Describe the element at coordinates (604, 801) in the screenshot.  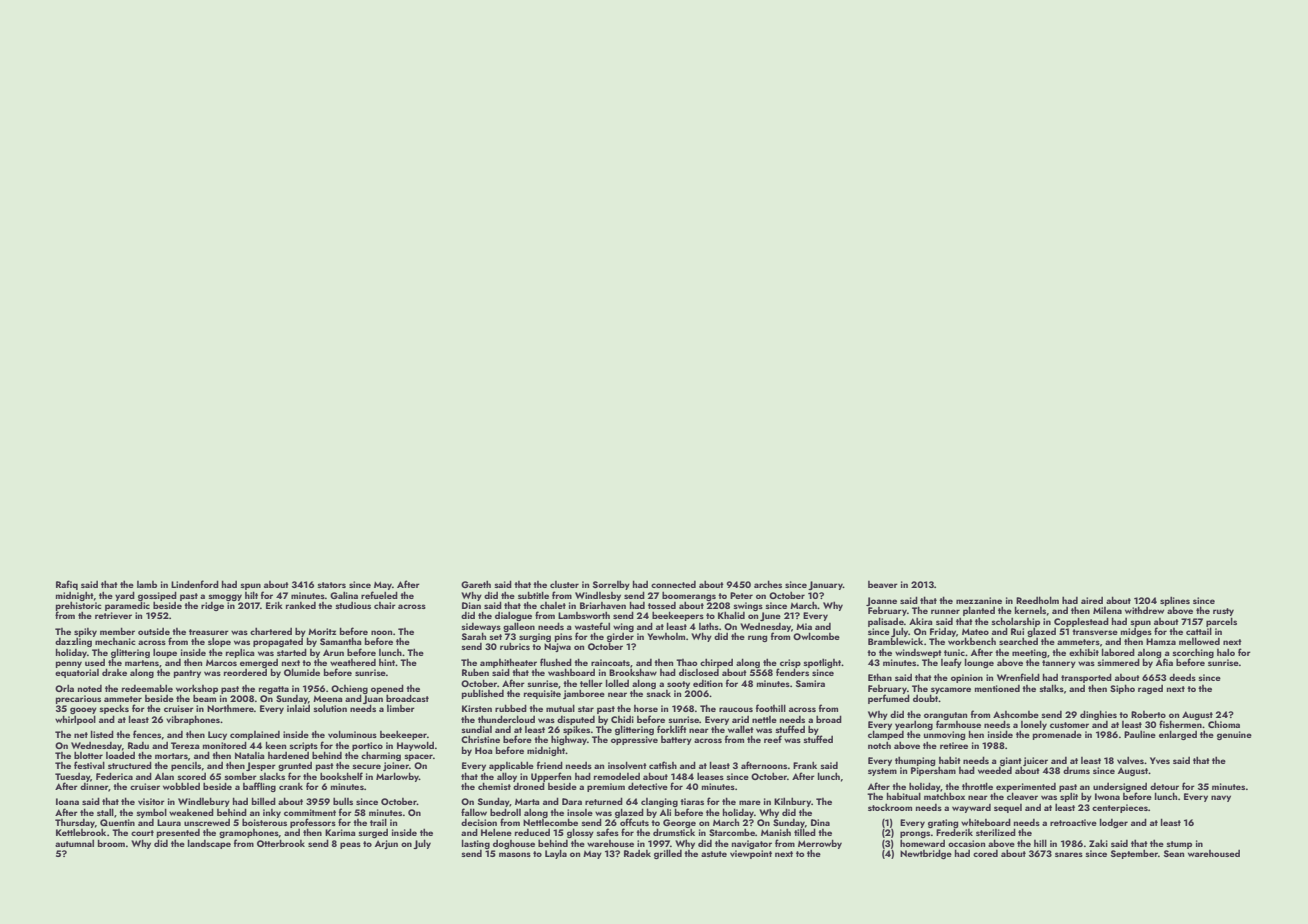
I see `returned` at that location.
